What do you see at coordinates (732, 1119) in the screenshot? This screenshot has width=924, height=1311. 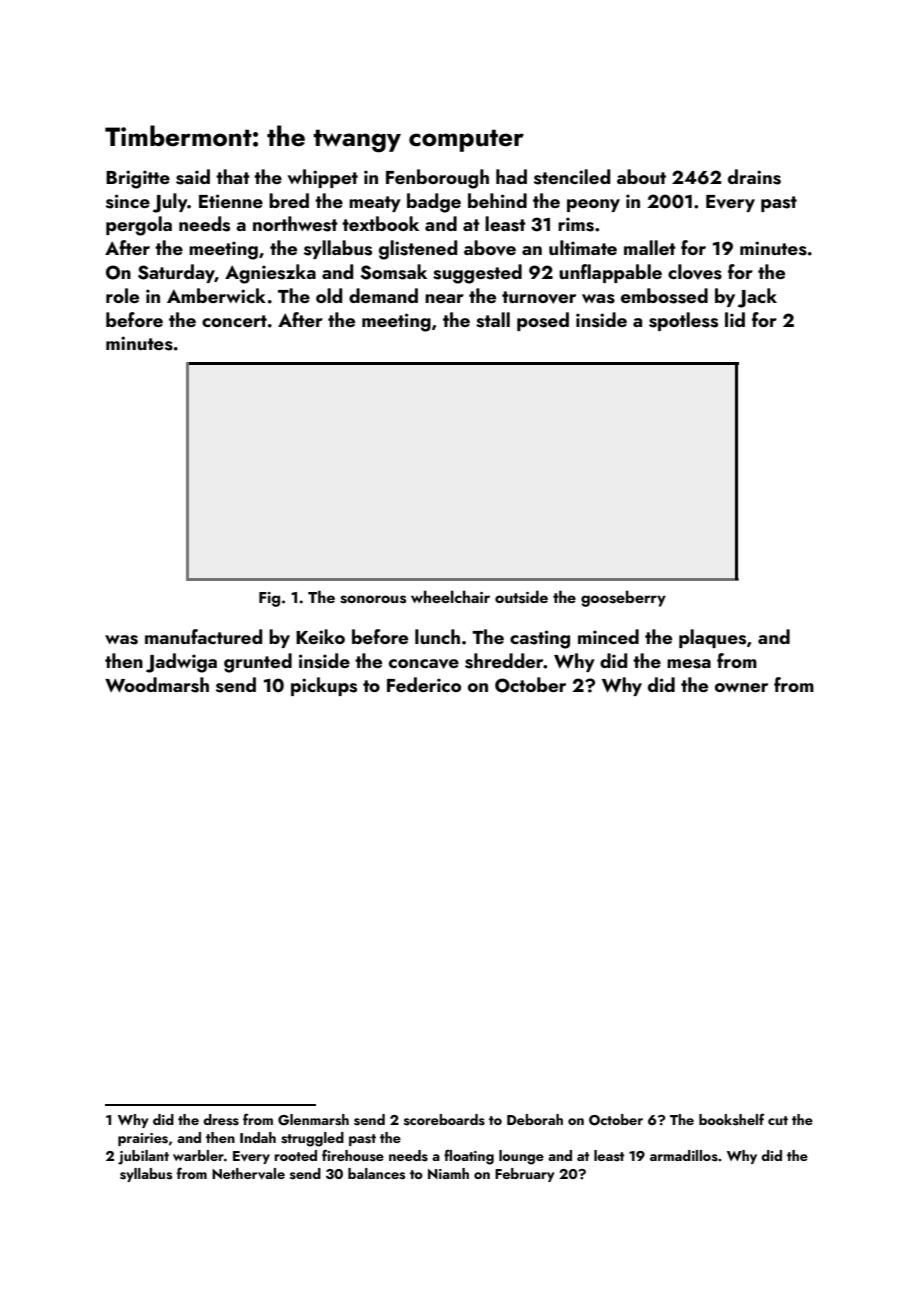 I see `bookshelf` at bounding box center [732, 1119].
